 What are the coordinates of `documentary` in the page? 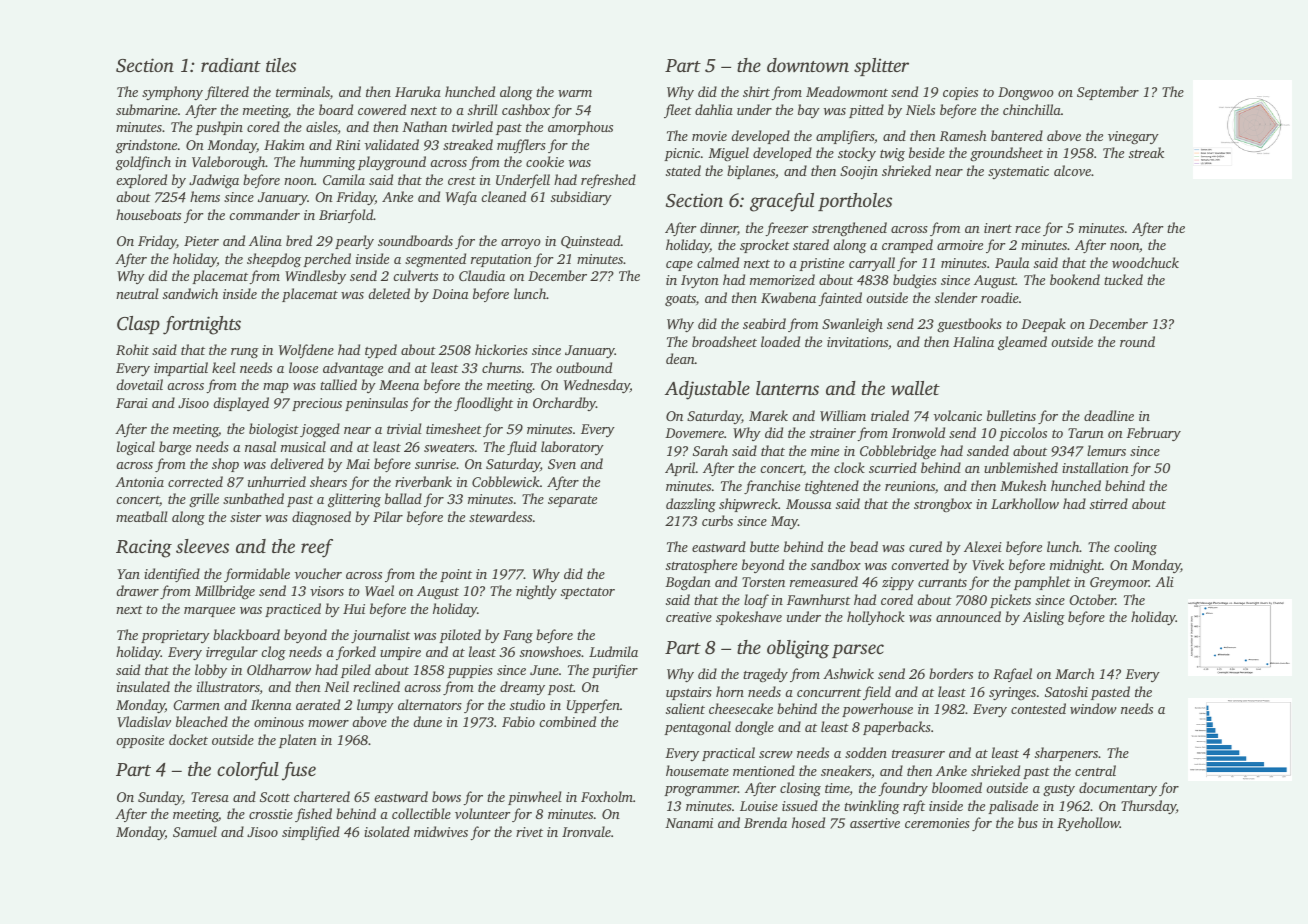 It's located at (1118, 789).
